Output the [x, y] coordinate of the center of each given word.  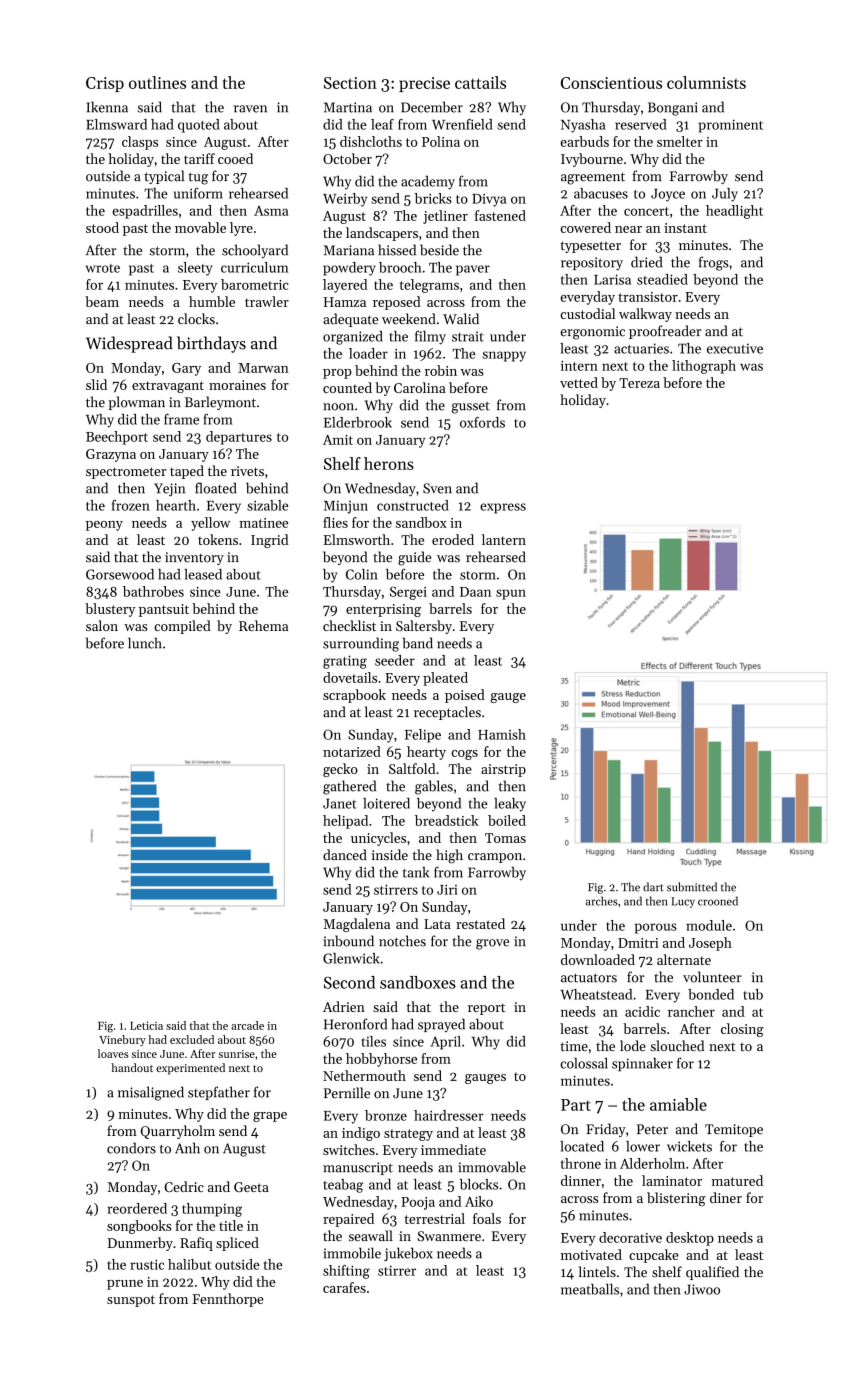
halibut [189, 1264]
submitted [692, 887]
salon [102, 625]
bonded [711, 994]
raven [250, 109]
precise [424, 84]
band [418, 643]
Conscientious [611, 83]
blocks [479, 1184]
